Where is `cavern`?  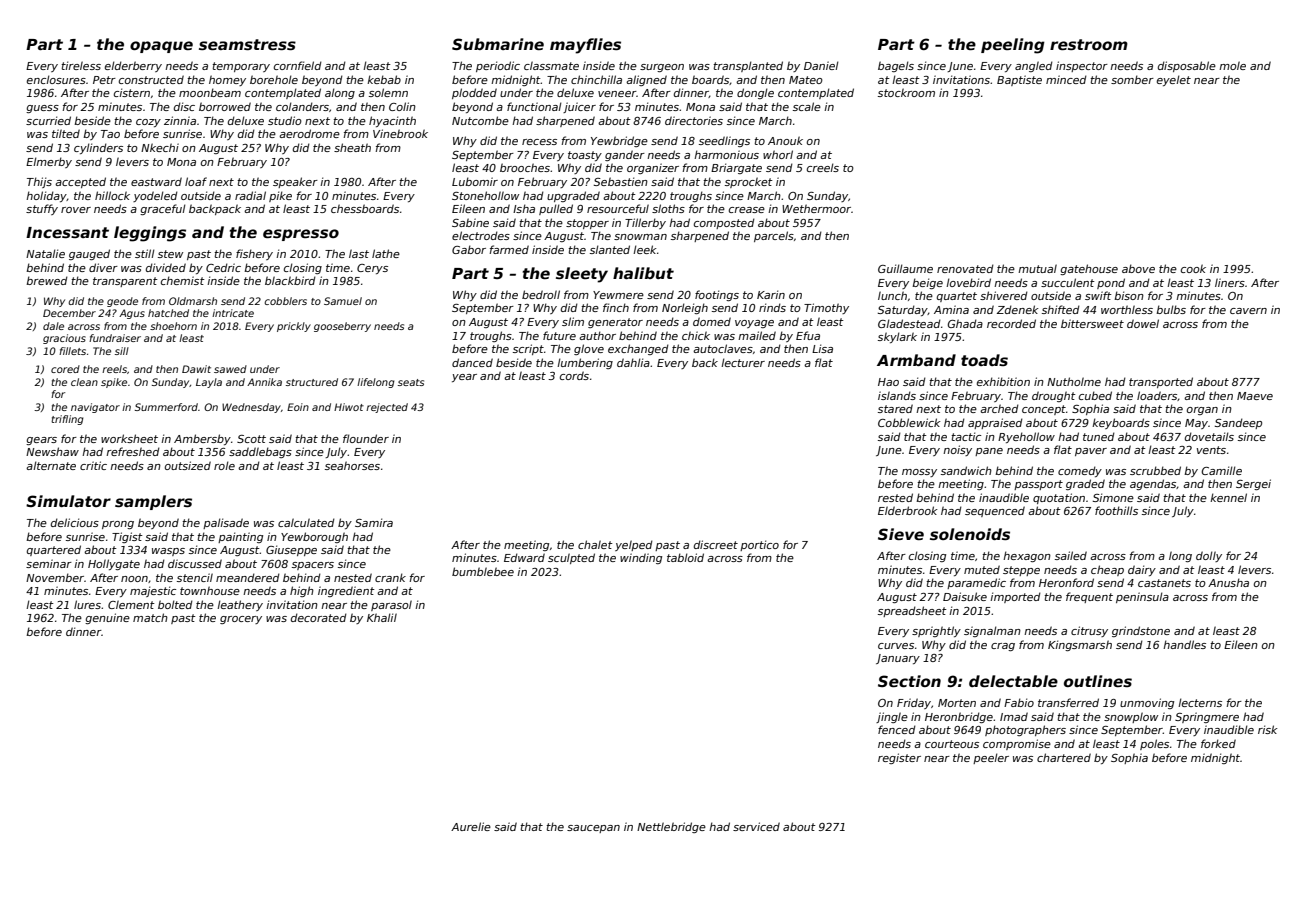 cavern is located at coordinates (1248, 311).
